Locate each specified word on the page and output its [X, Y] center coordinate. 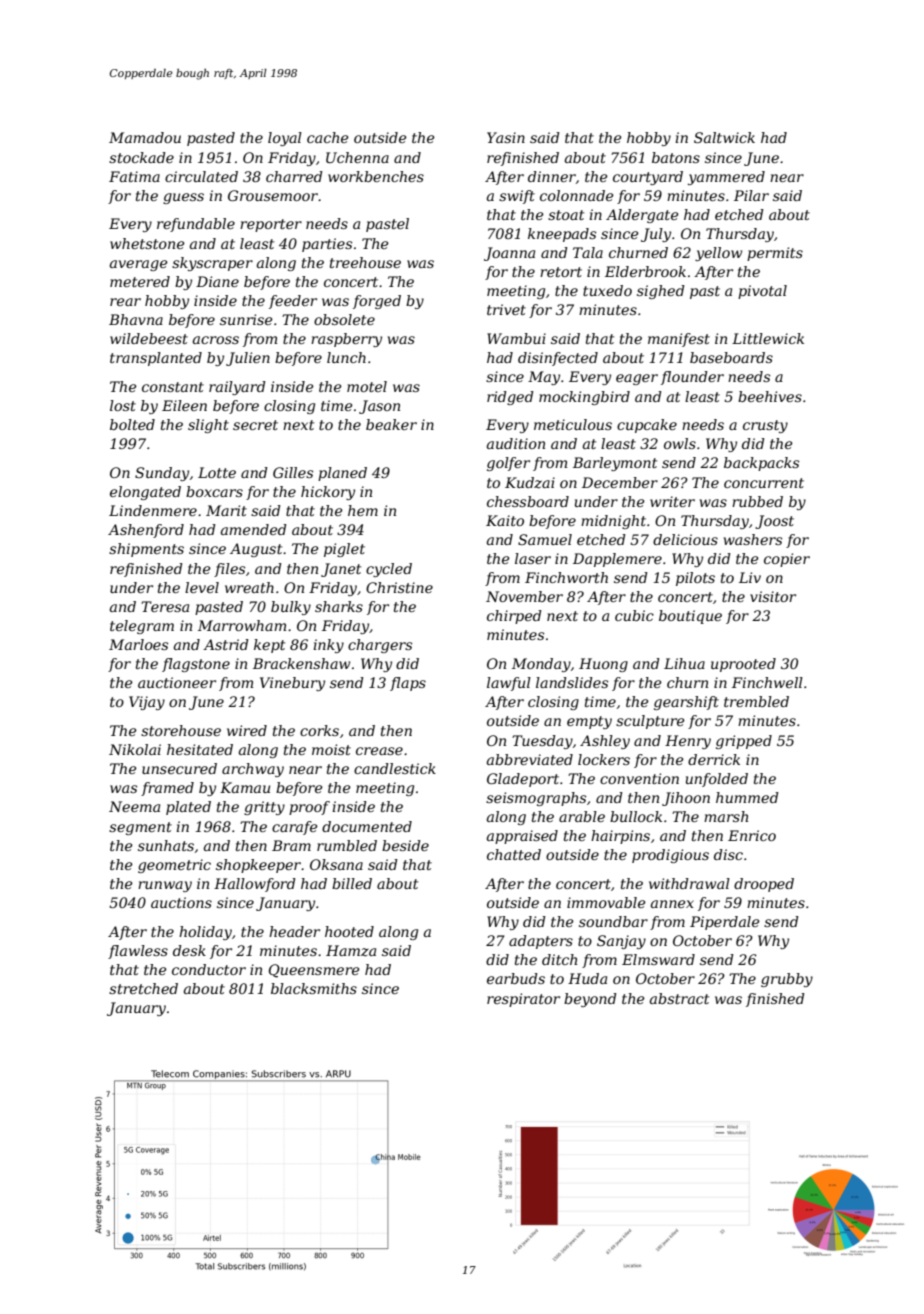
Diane [217, 281]
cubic [634, 615]
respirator [523, 1000]
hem [363, 510]
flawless [138, 952]
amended [254, 529]
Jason [379, 407]
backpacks [761, 464]
